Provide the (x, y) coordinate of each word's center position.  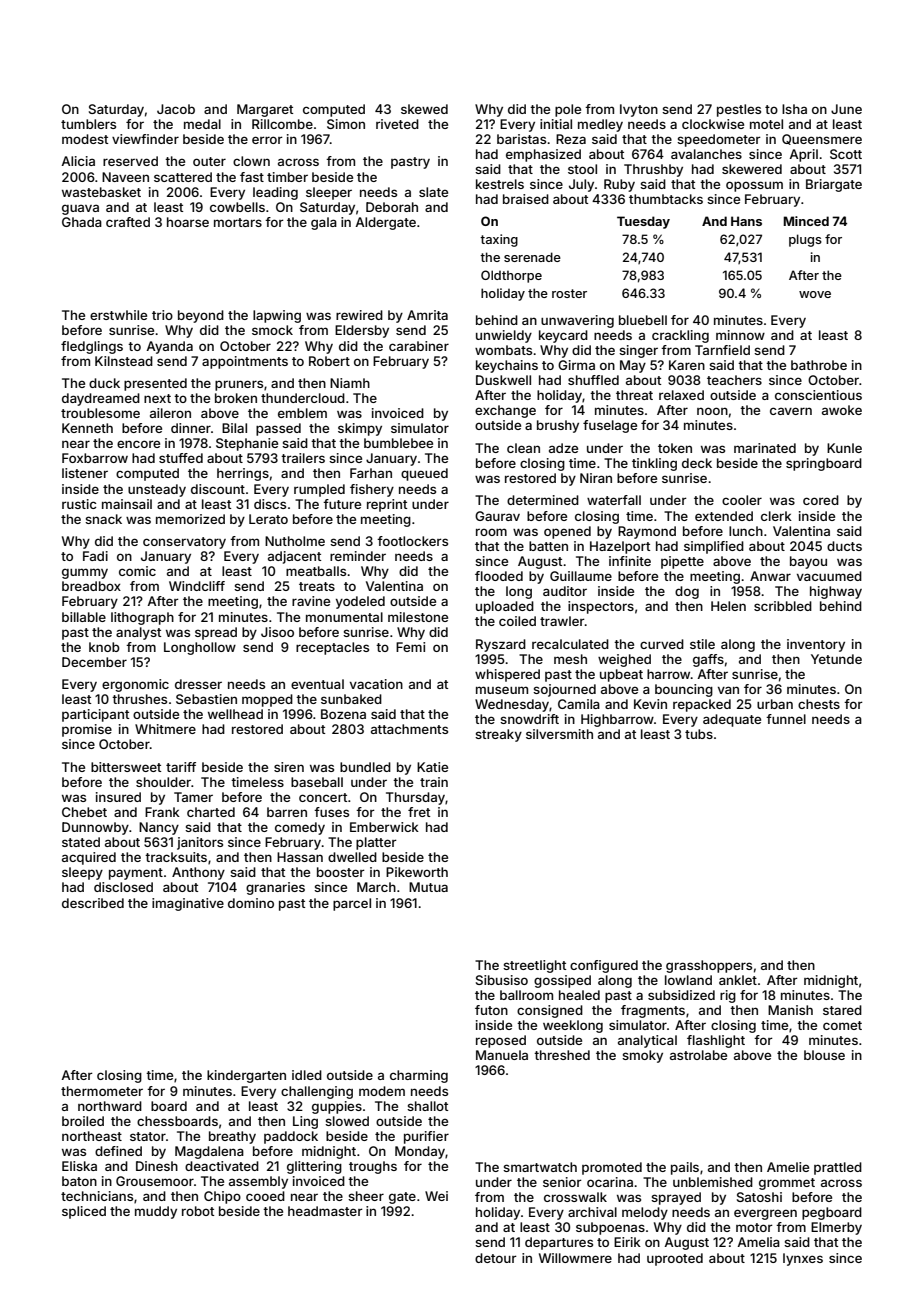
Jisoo (277, 632)
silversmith (559, 734)
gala (324, 223)
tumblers (88, 124)
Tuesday (643, 222)
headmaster (325, 1211)
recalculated (570, 644)
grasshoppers (709, 966)
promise (87, 730)
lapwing (277, 316)
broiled (83, 1121)
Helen (728, 606)
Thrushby (653, 170)
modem (382, 1091)
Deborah (392, 207)
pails (685, 1168)
